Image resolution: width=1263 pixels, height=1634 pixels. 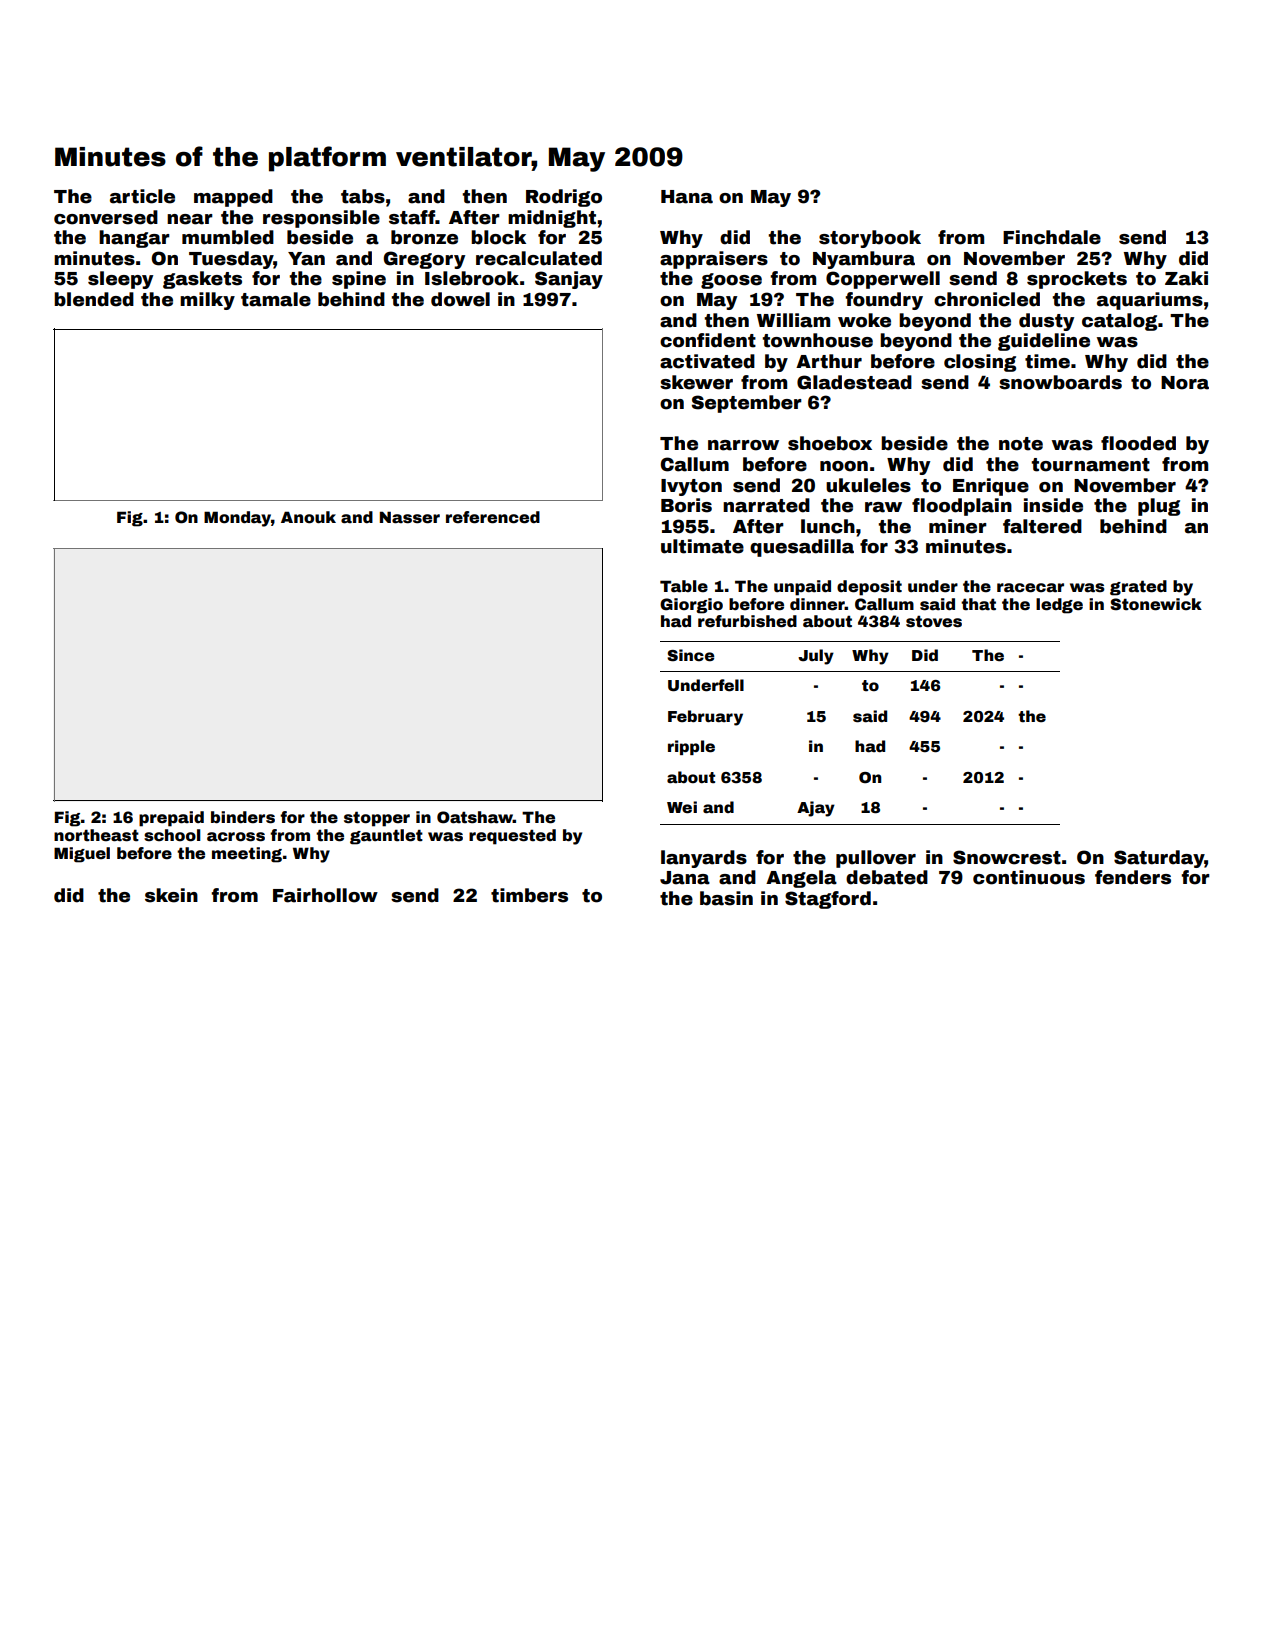 What do you see at coordinates (1052, 237) in the screenshot?
I see `Finchdale` at bounding box center [1052, 237].
